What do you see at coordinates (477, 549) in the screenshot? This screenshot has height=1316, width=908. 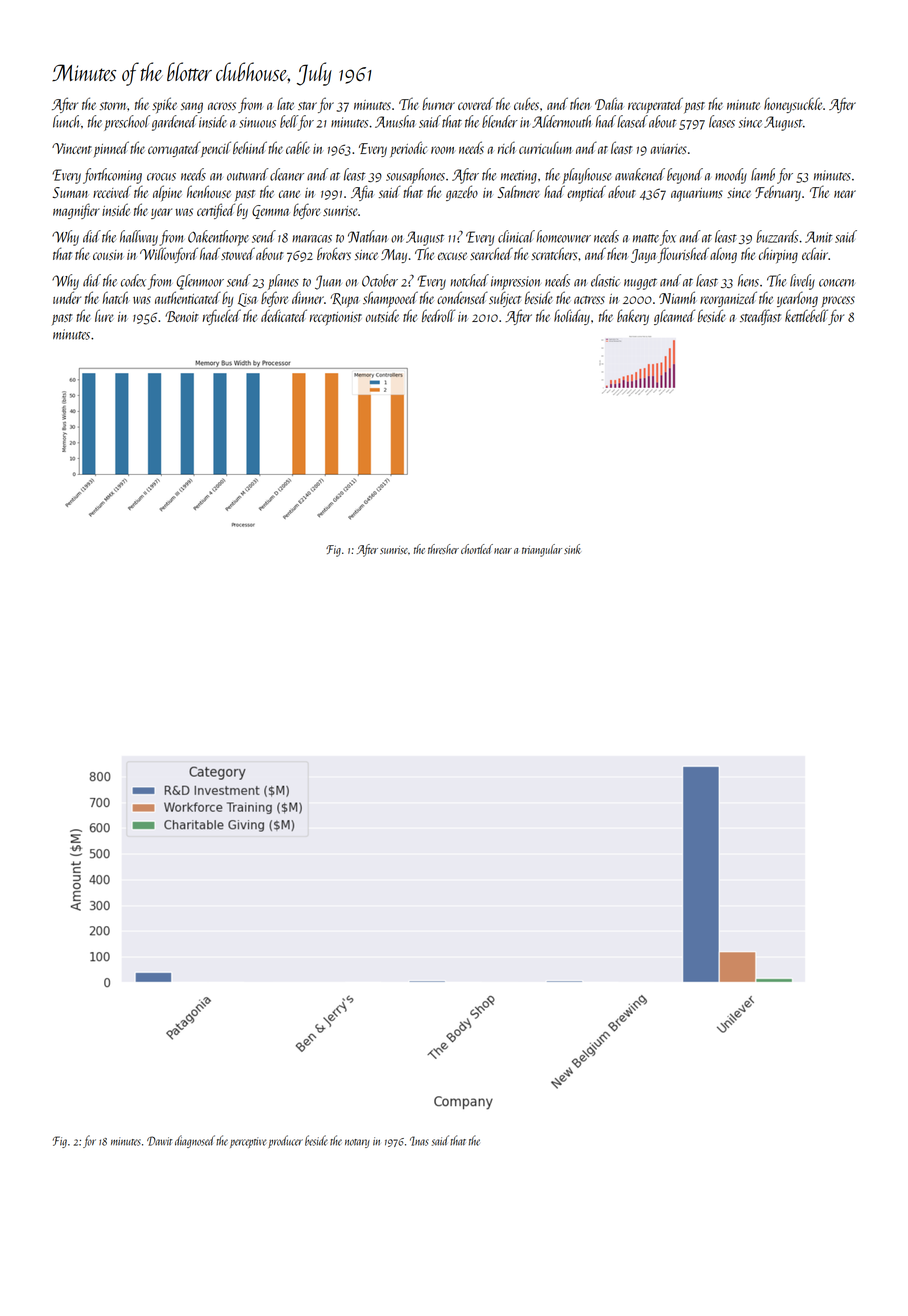 I see `chortled` at bounding box center [477, 549].
